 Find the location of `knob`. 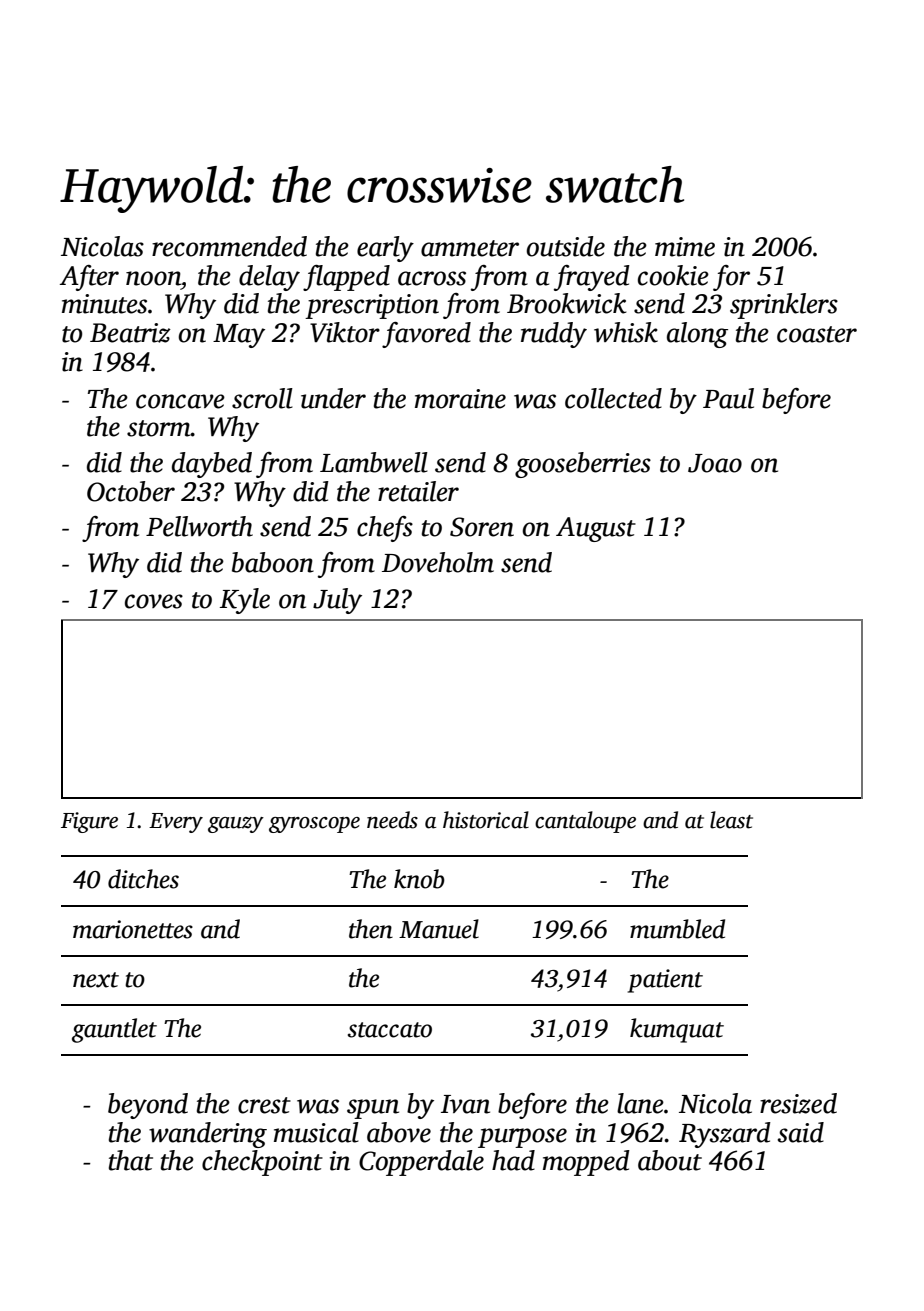

knob is located at coordinates (419, 879).
